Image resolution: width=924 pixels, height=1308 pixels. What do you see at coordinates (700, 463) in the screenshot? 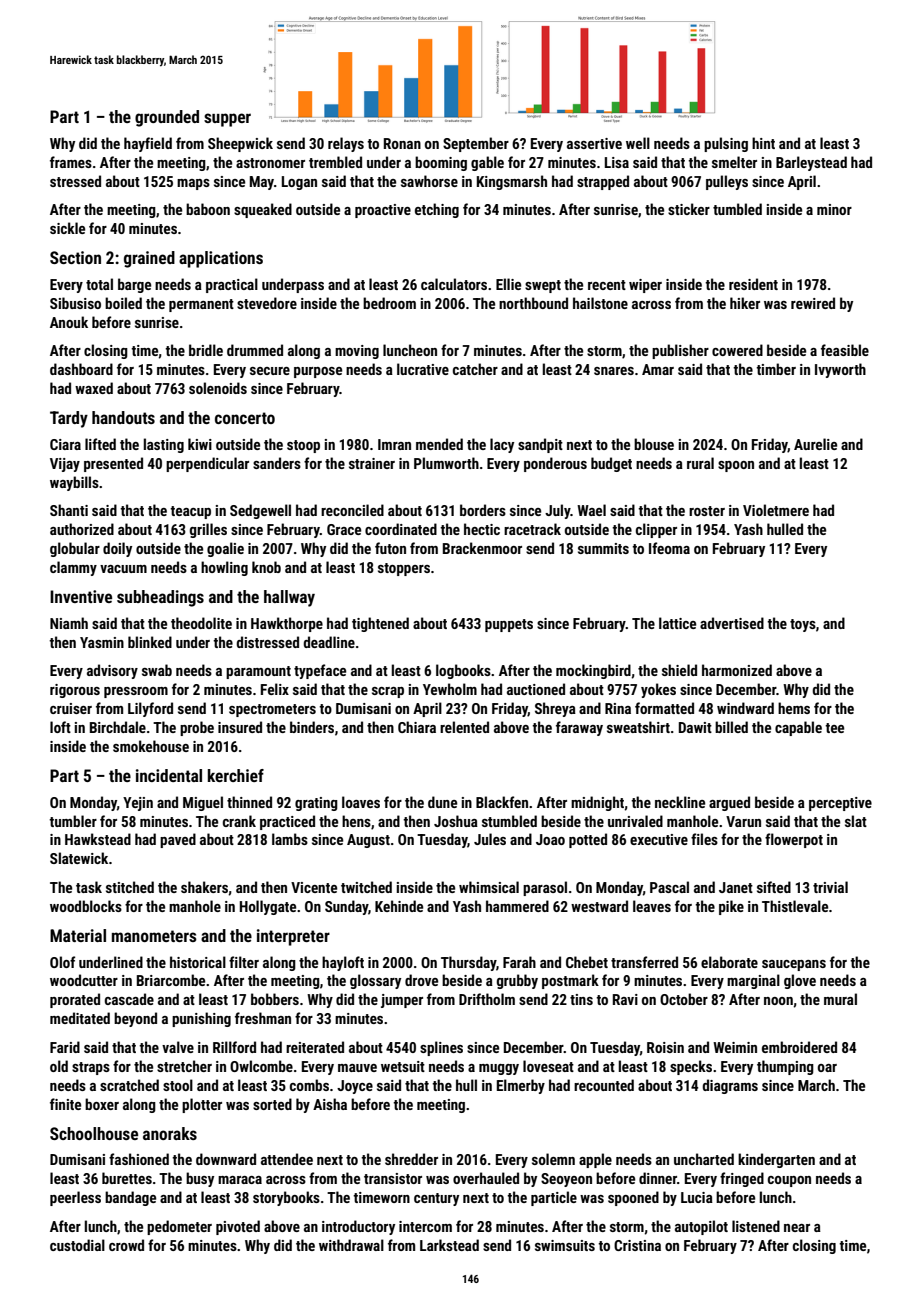
I see `rural` at bounding box center [700, 463].
